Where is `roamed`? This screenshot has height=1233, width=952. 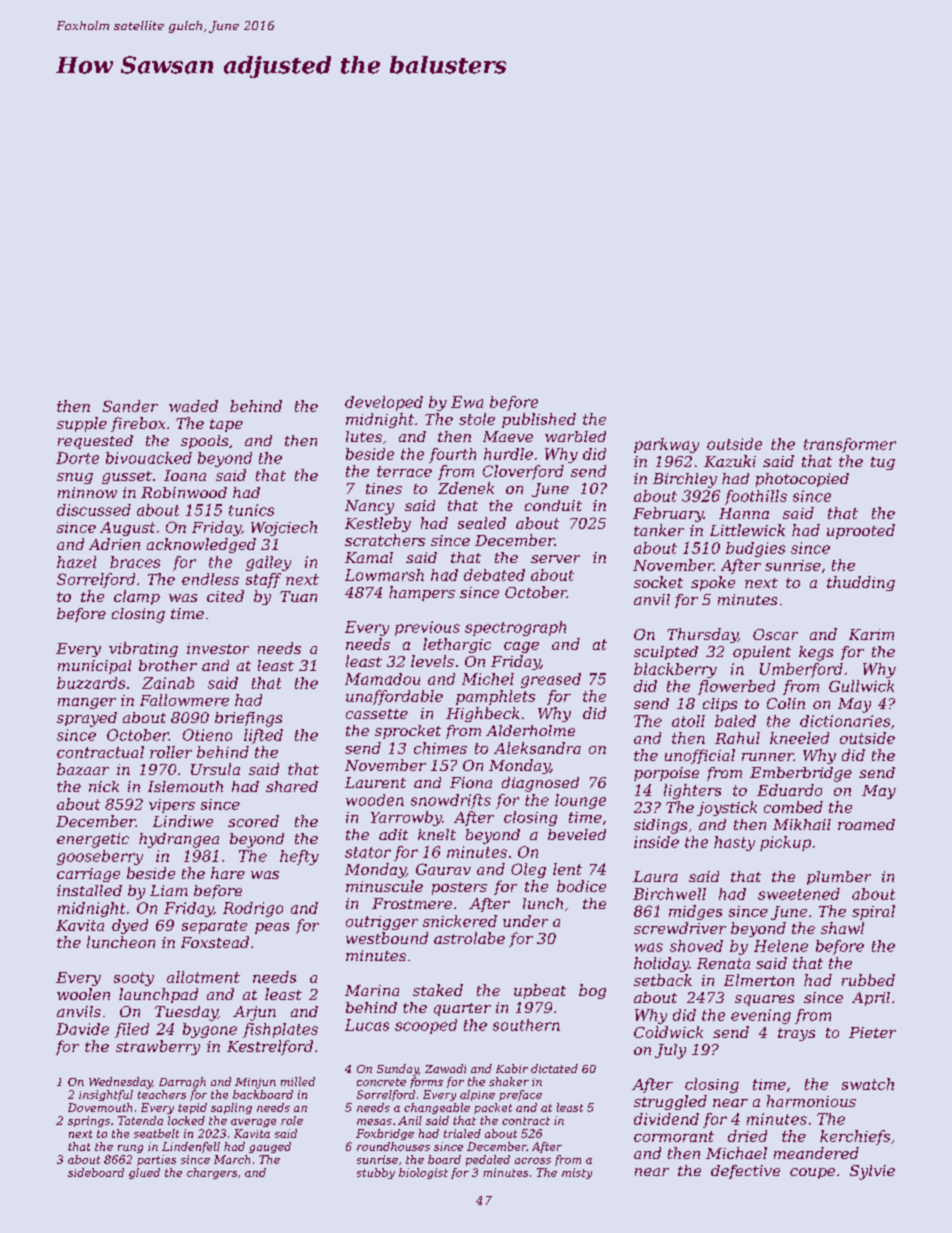 roamed is located at coordinates (866, 824).
